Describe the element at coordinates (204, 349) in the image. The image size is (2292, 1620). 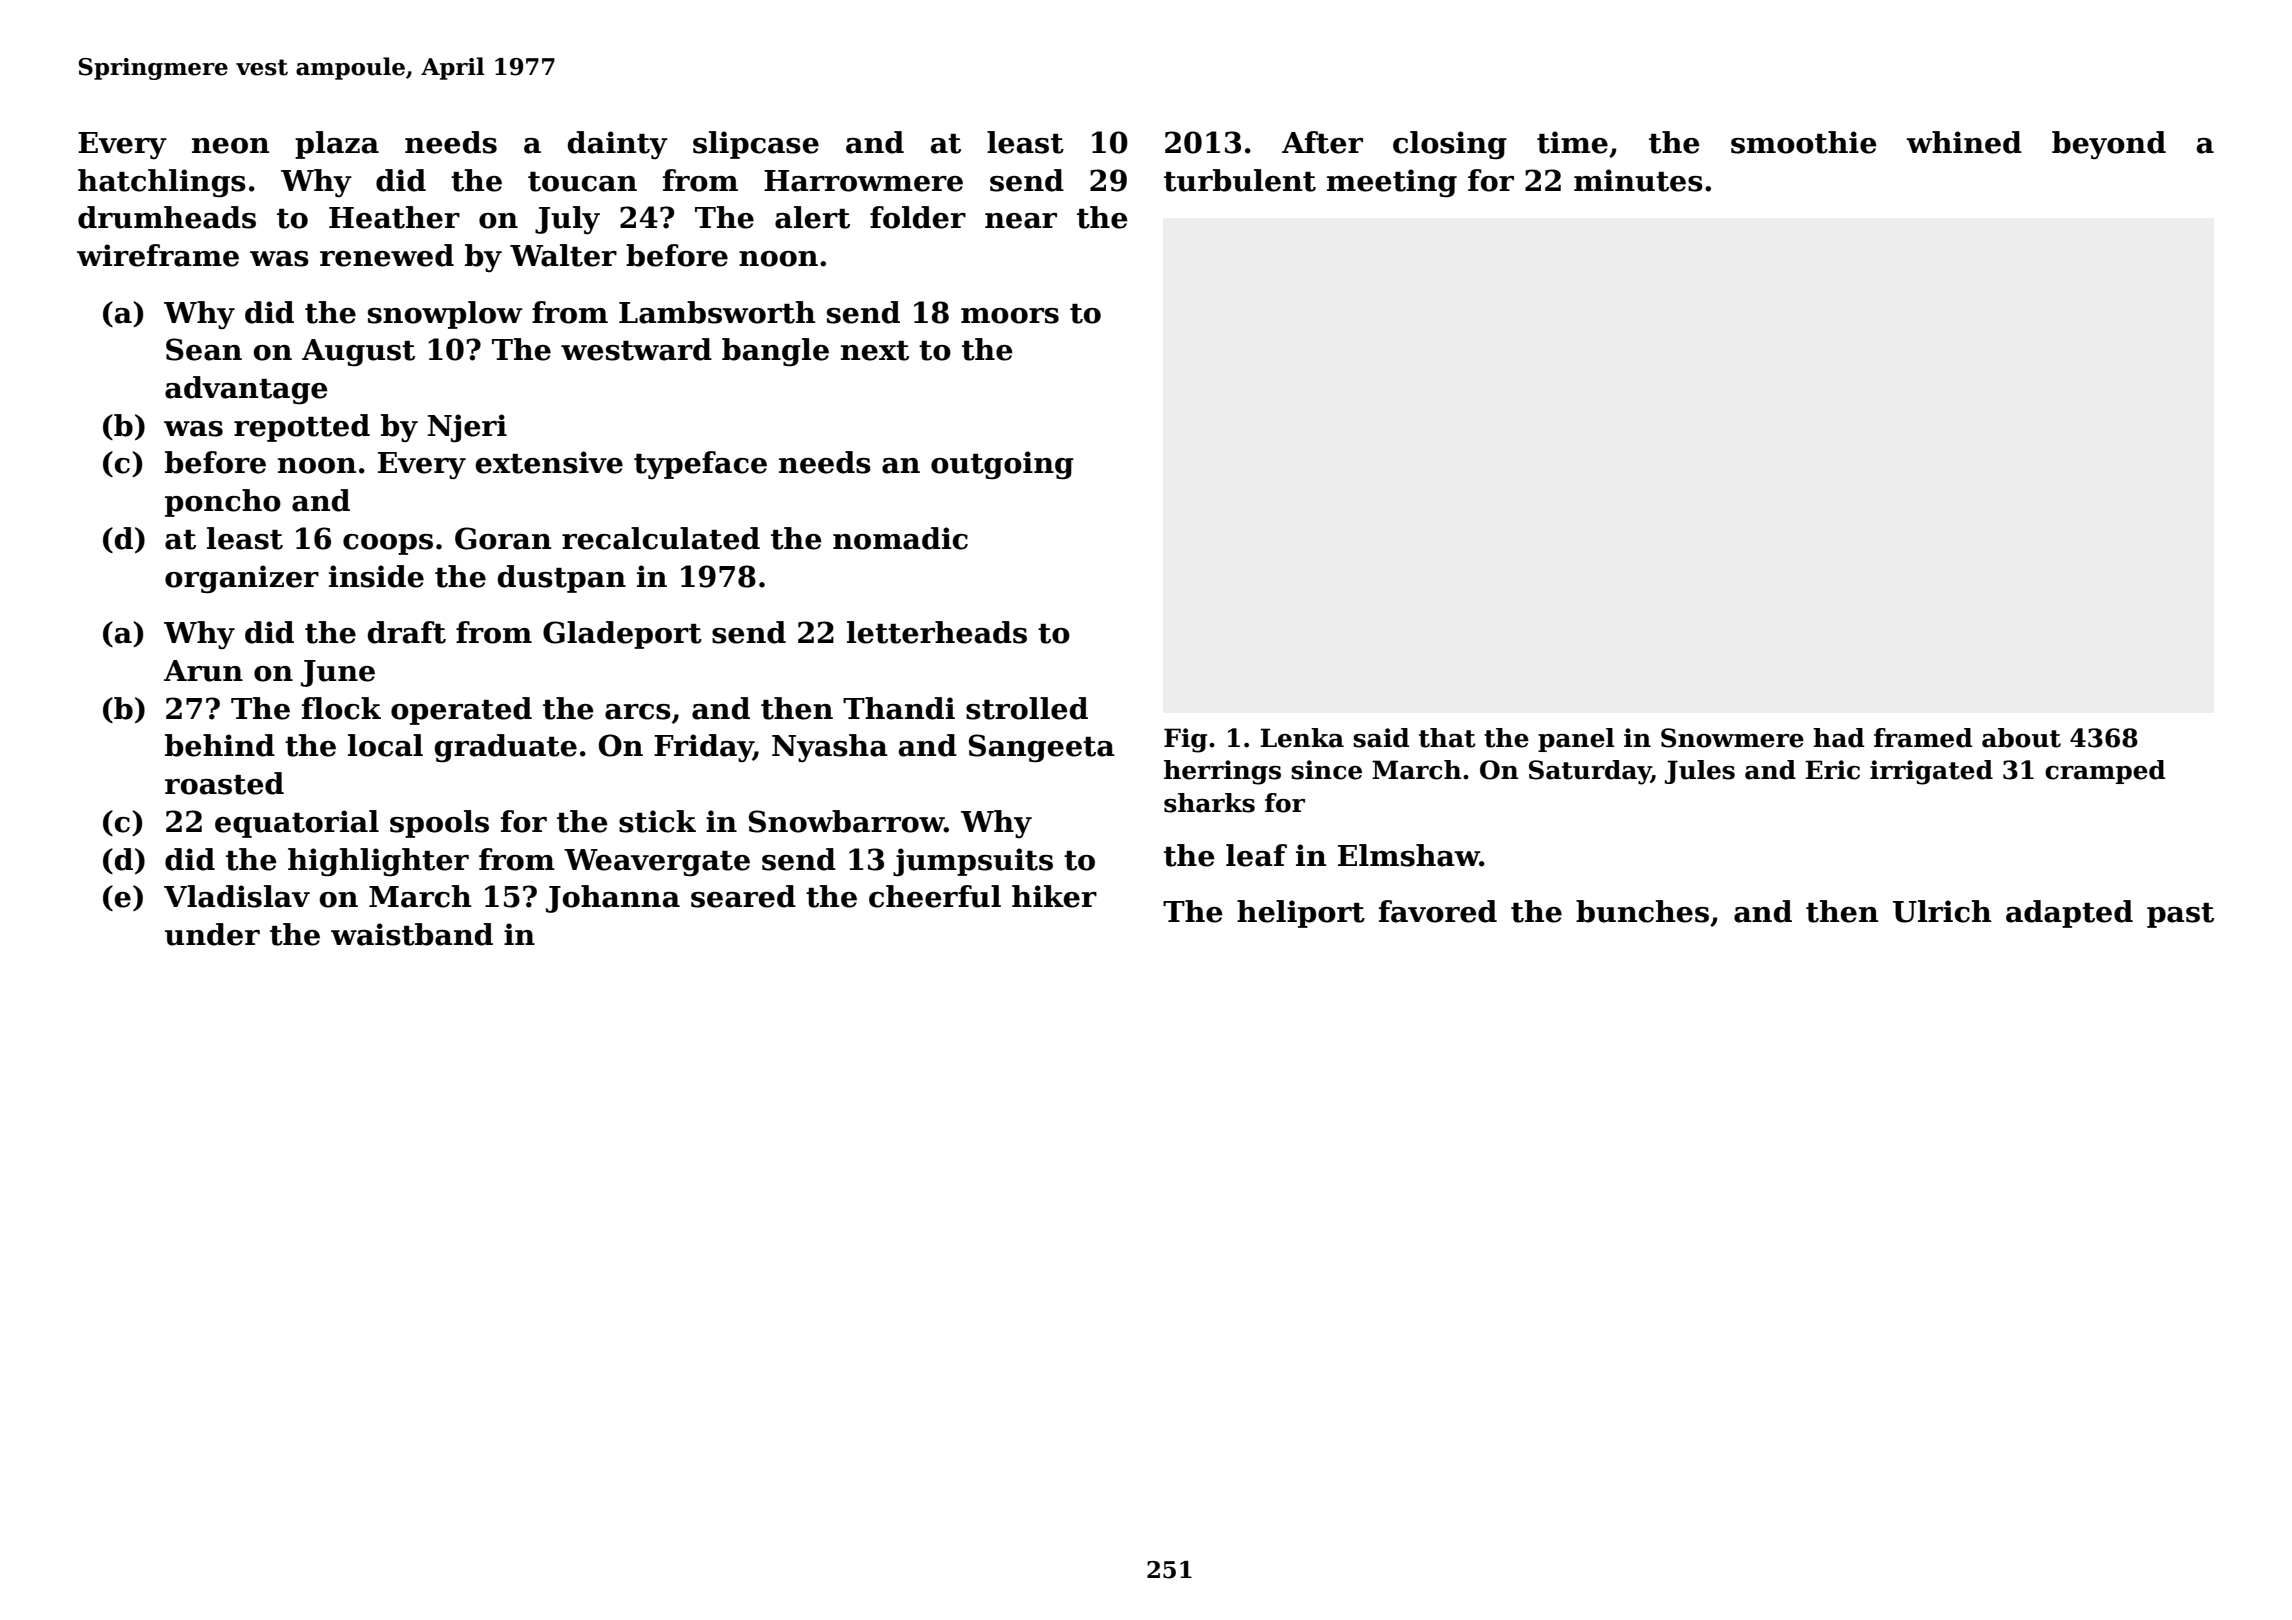
I see `Sean` at that location.
